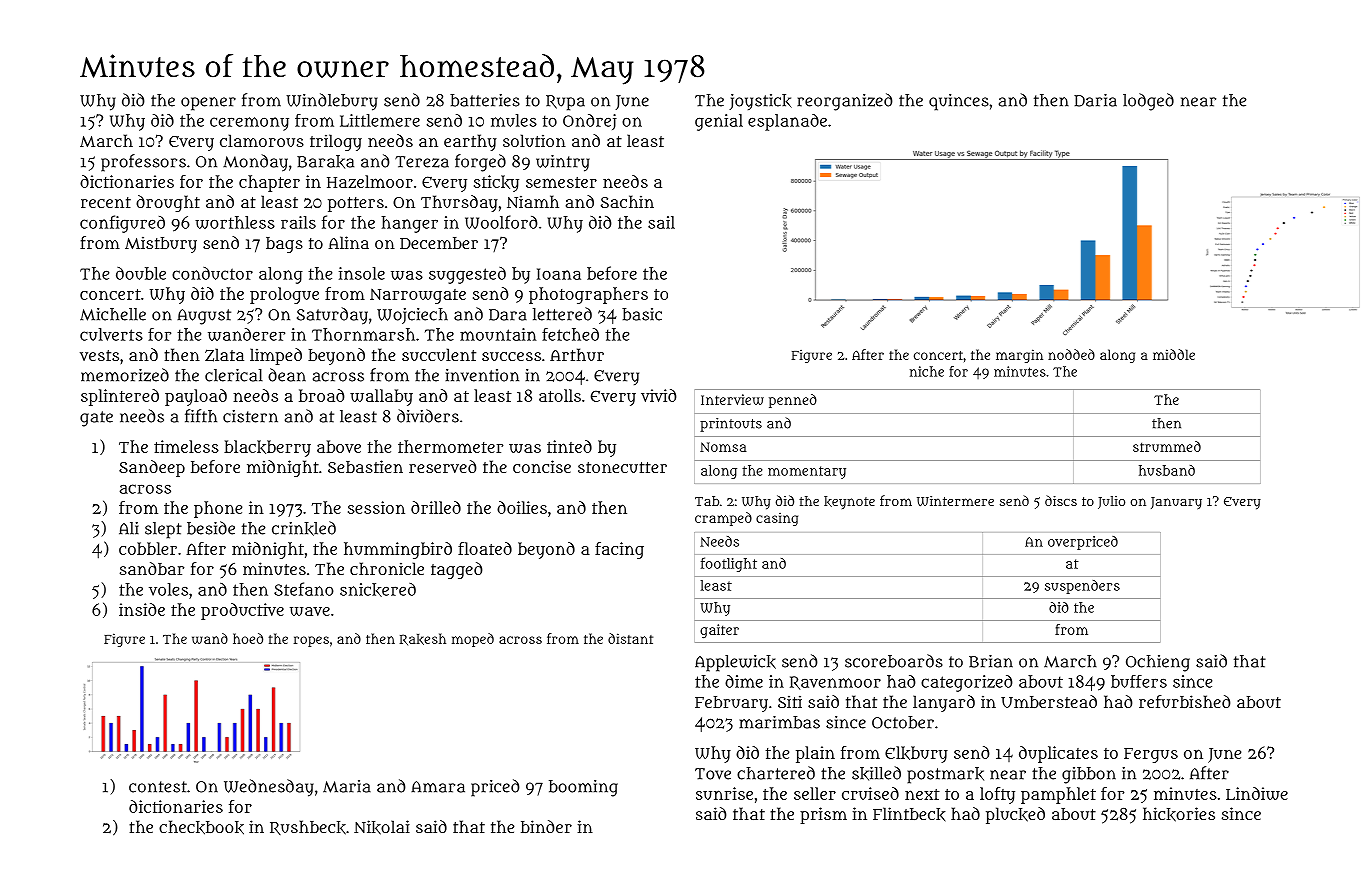 The height and width of the screenshot is (887, 1372). I want to click on middle, so click(1174, 354).
